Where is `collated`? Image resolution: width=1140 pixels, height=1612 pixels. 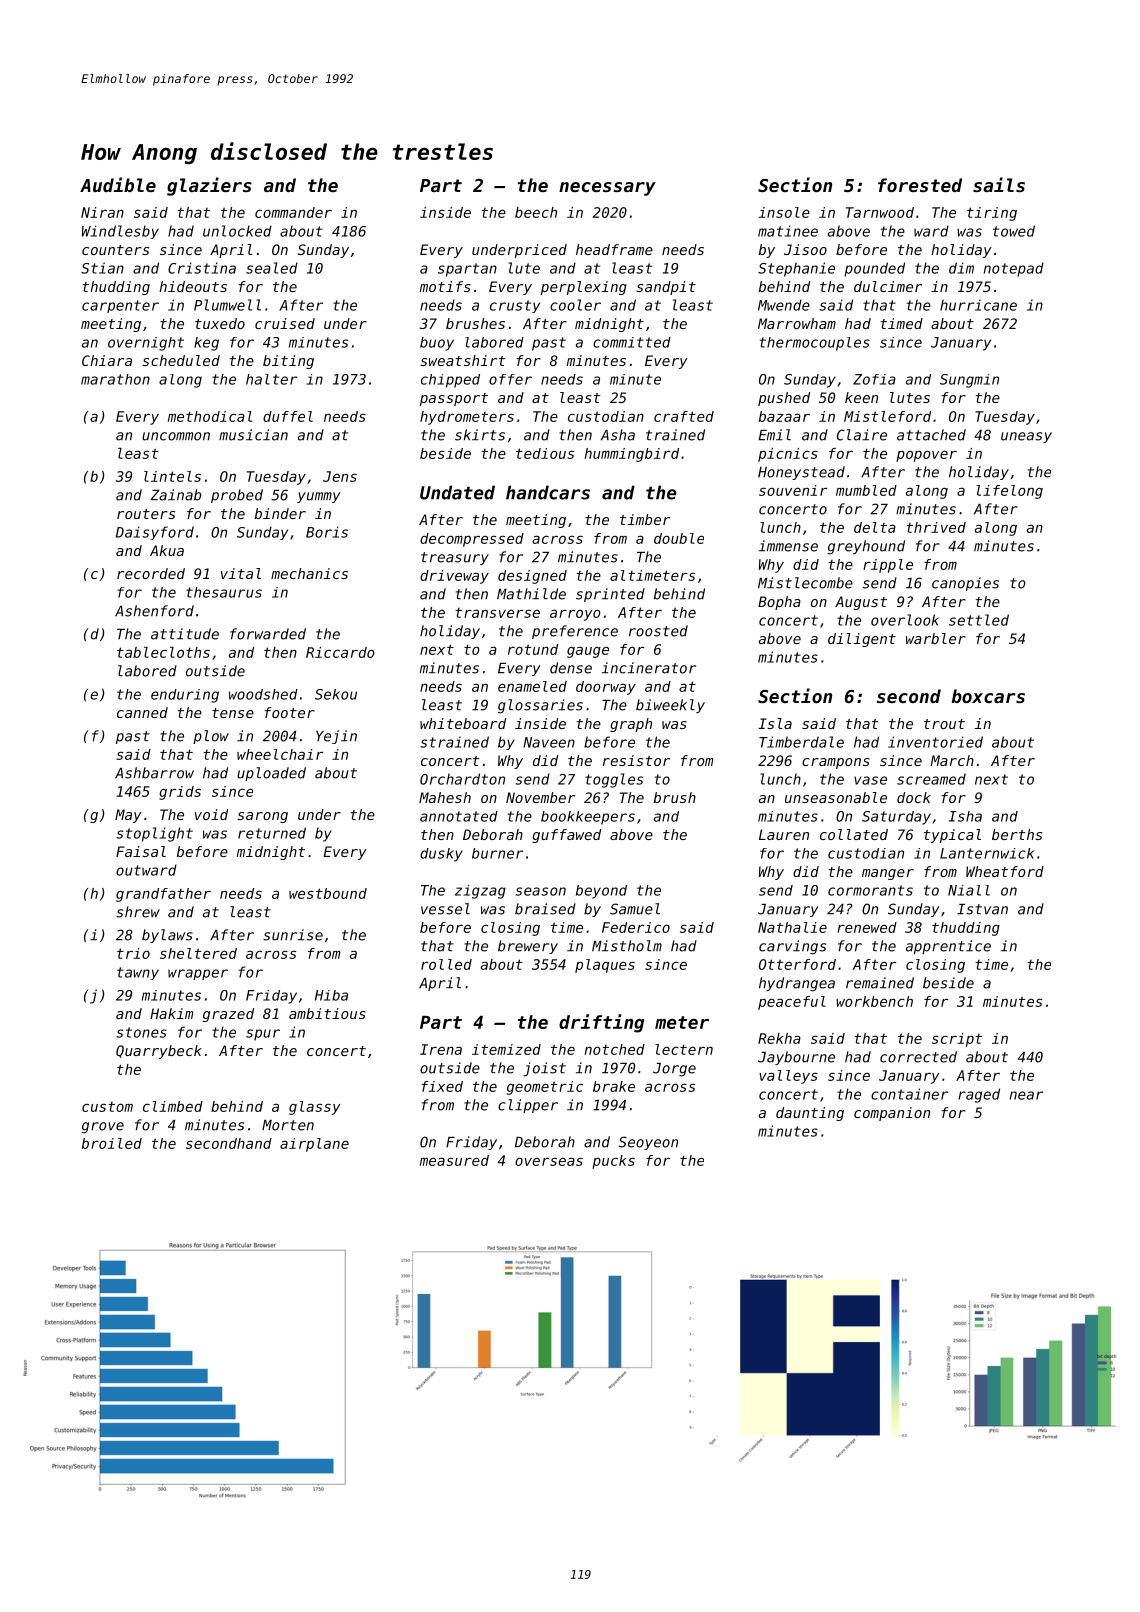 collated is located at coordinates (854, 834).
